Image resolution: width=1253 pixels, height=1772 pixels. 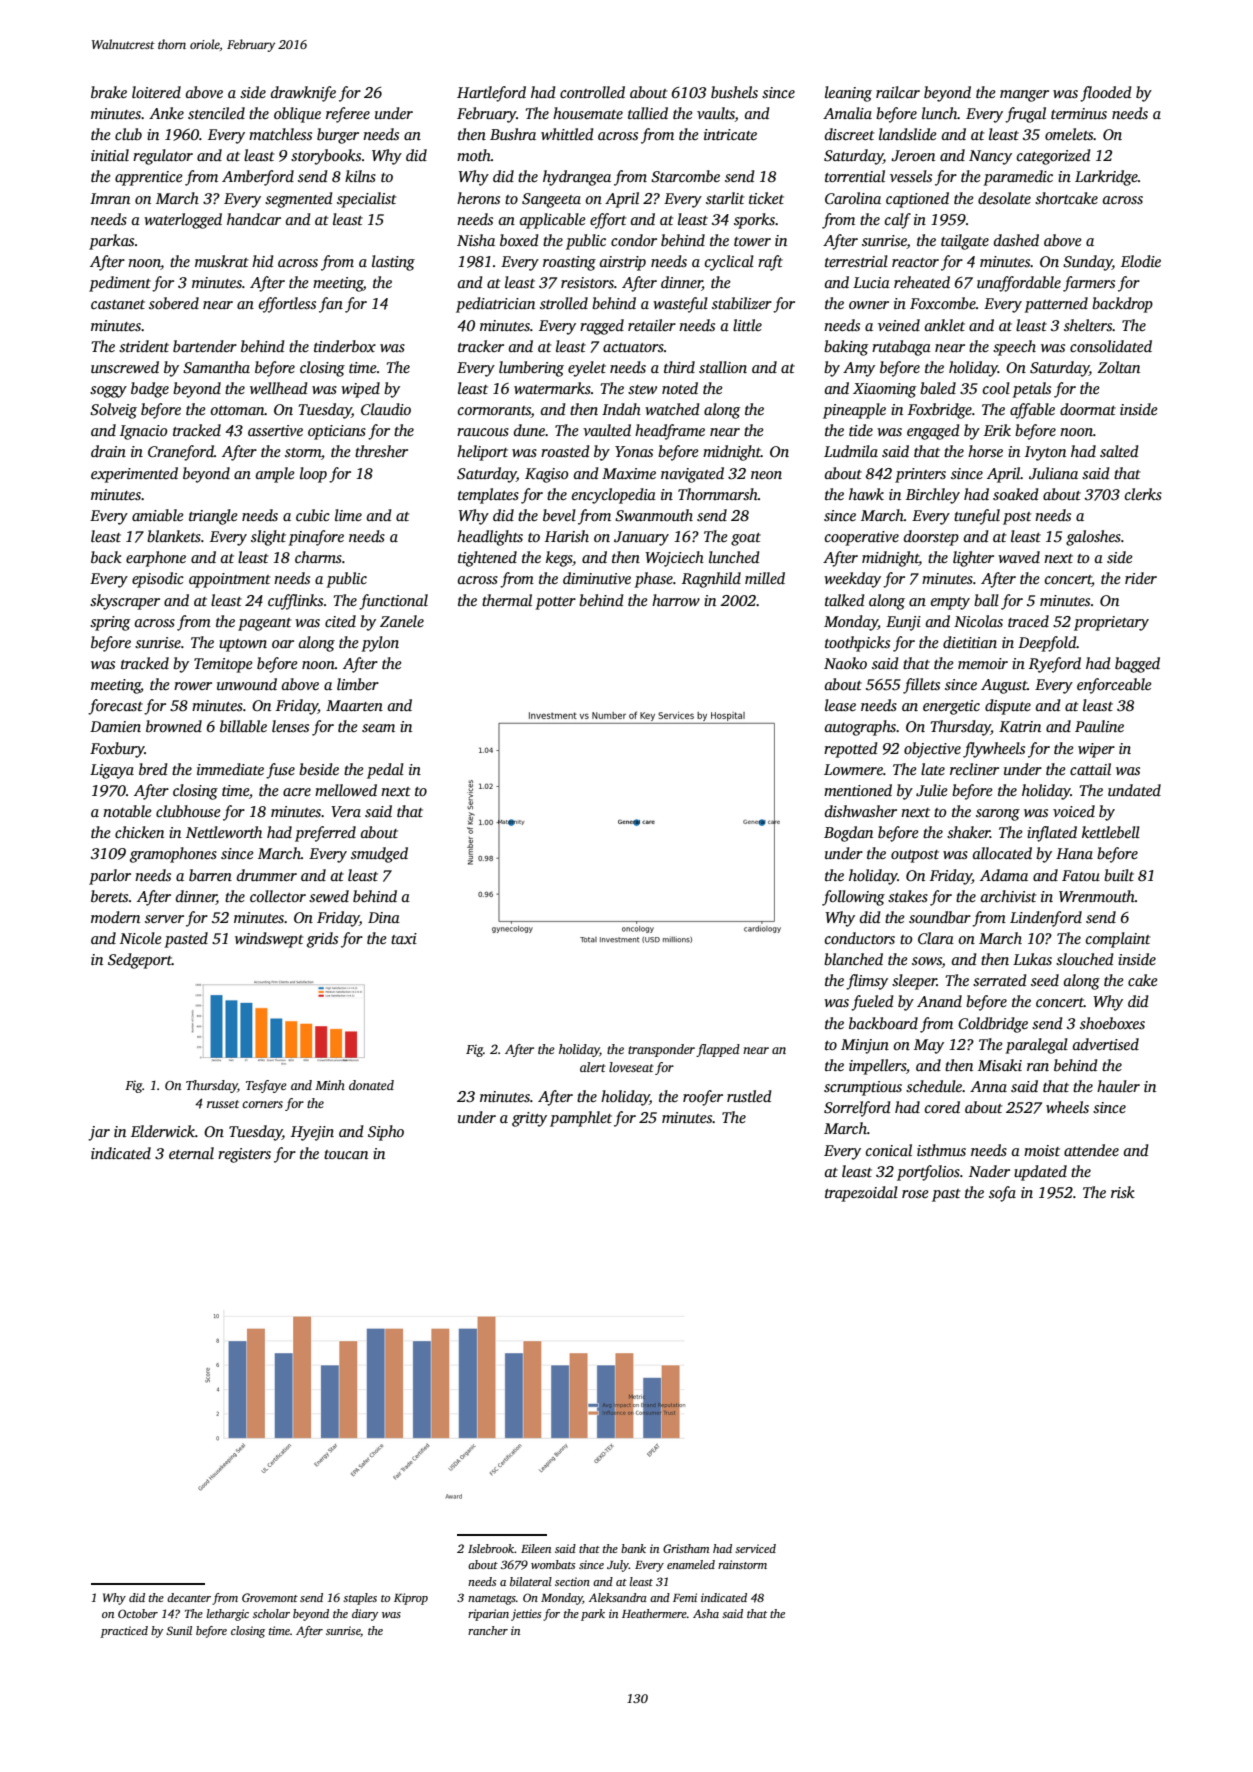 I want to click on Gristham, so click(x=686, y=1548).
